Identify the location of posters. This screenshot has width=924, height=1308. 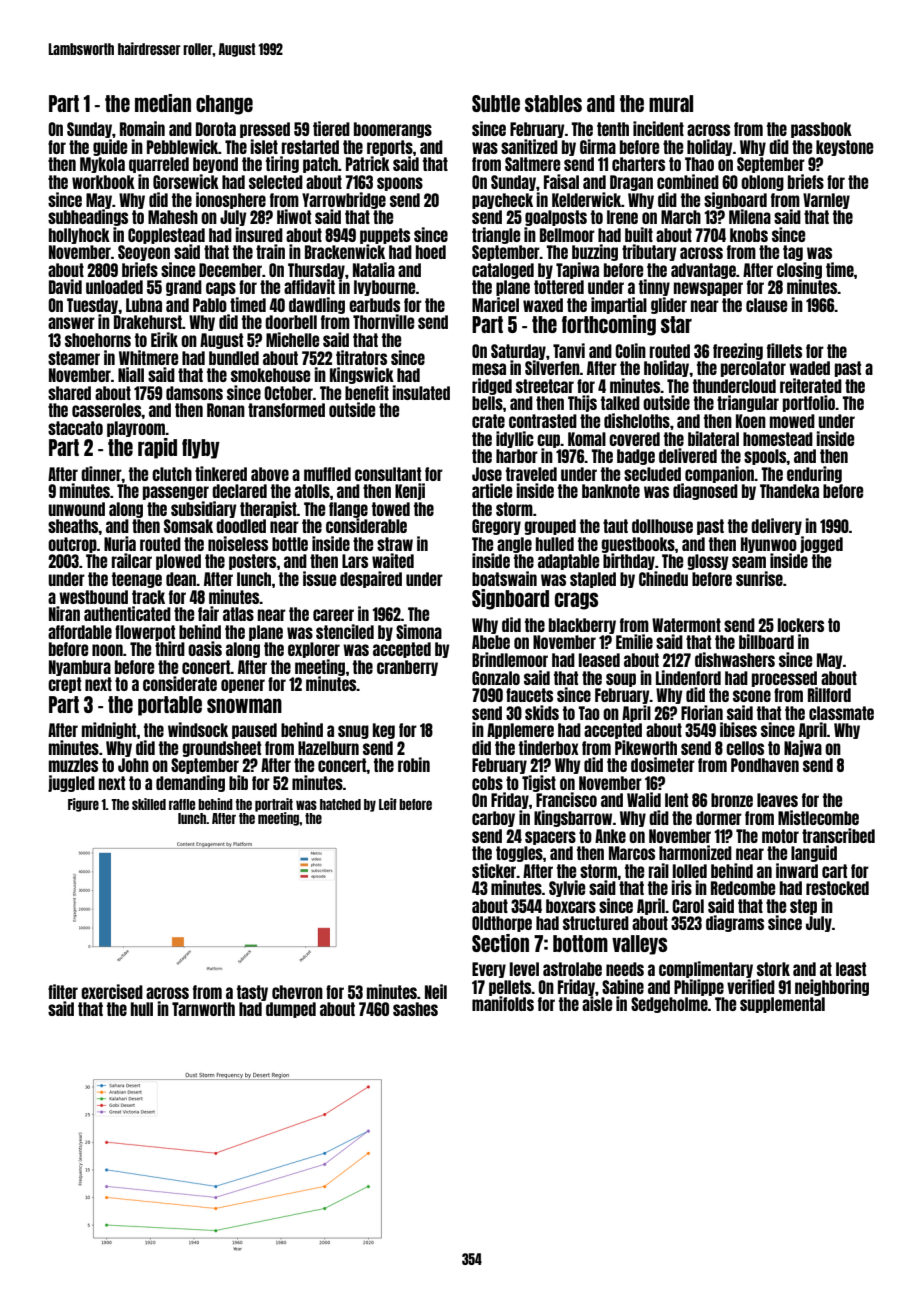
(252, 562).
